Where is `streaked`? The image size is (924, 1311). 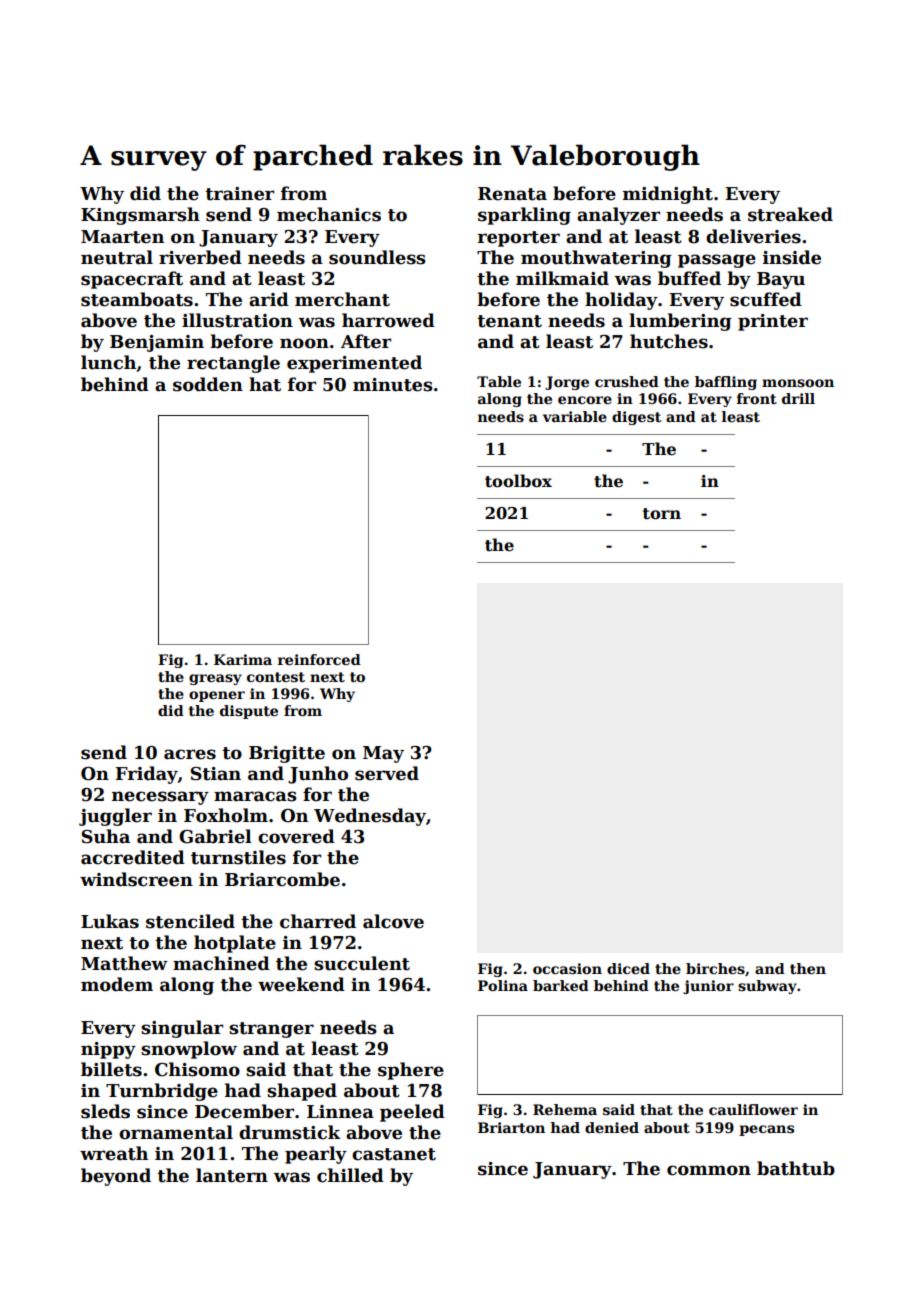 streaked is located at coordinates (790, 214).
